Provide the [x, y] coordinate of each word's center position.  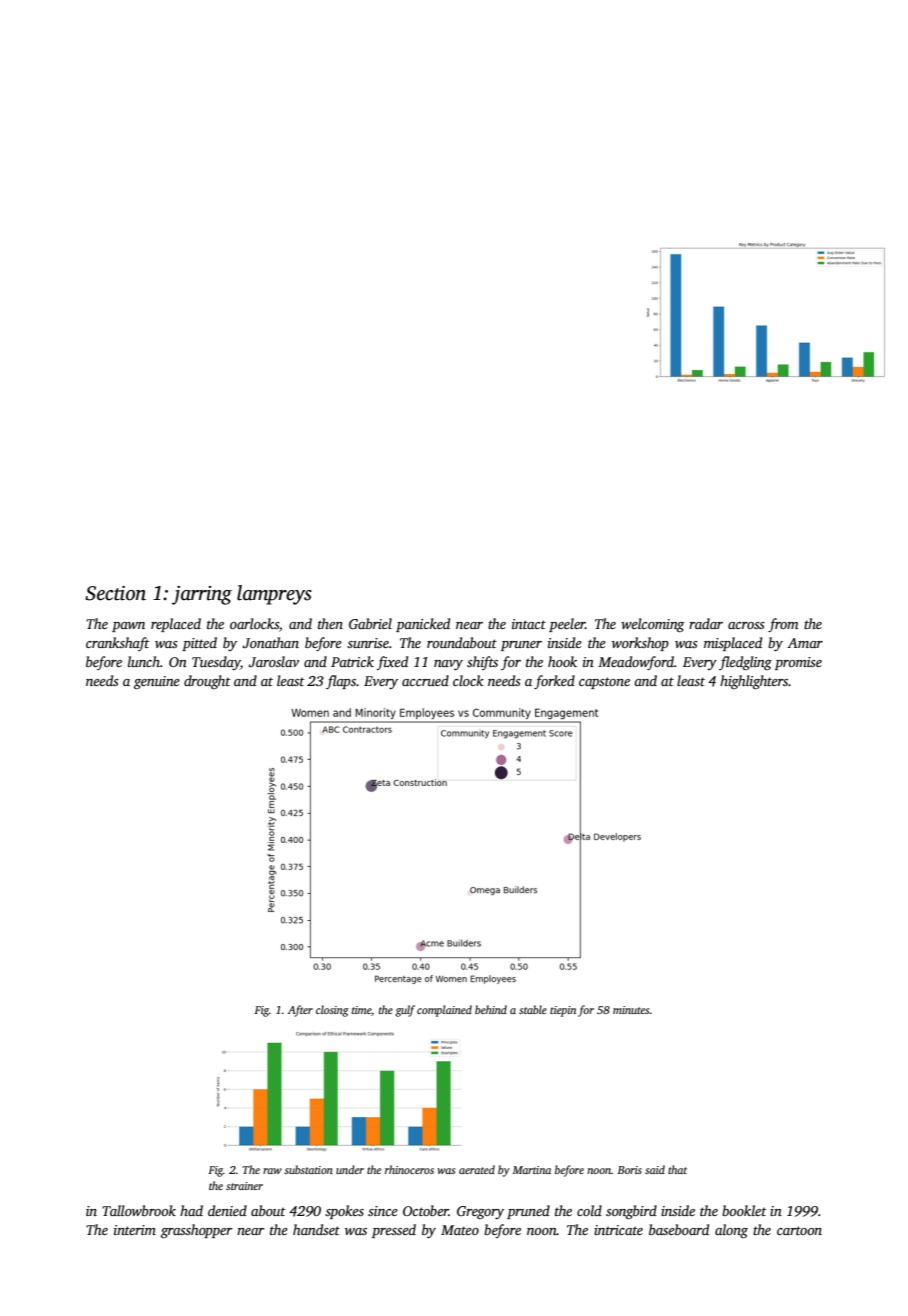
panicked [423, 625]
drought [207, 682]
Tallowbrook [139, 1210]
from [783, 625]
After [300, 1011]
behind [491, 1009]
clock [468, 680]
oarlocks [254, 623]
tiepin [563, 1011]
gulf [405, 1011]
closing [332, 1011]
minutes [631, 1010]
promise [798, 663]
